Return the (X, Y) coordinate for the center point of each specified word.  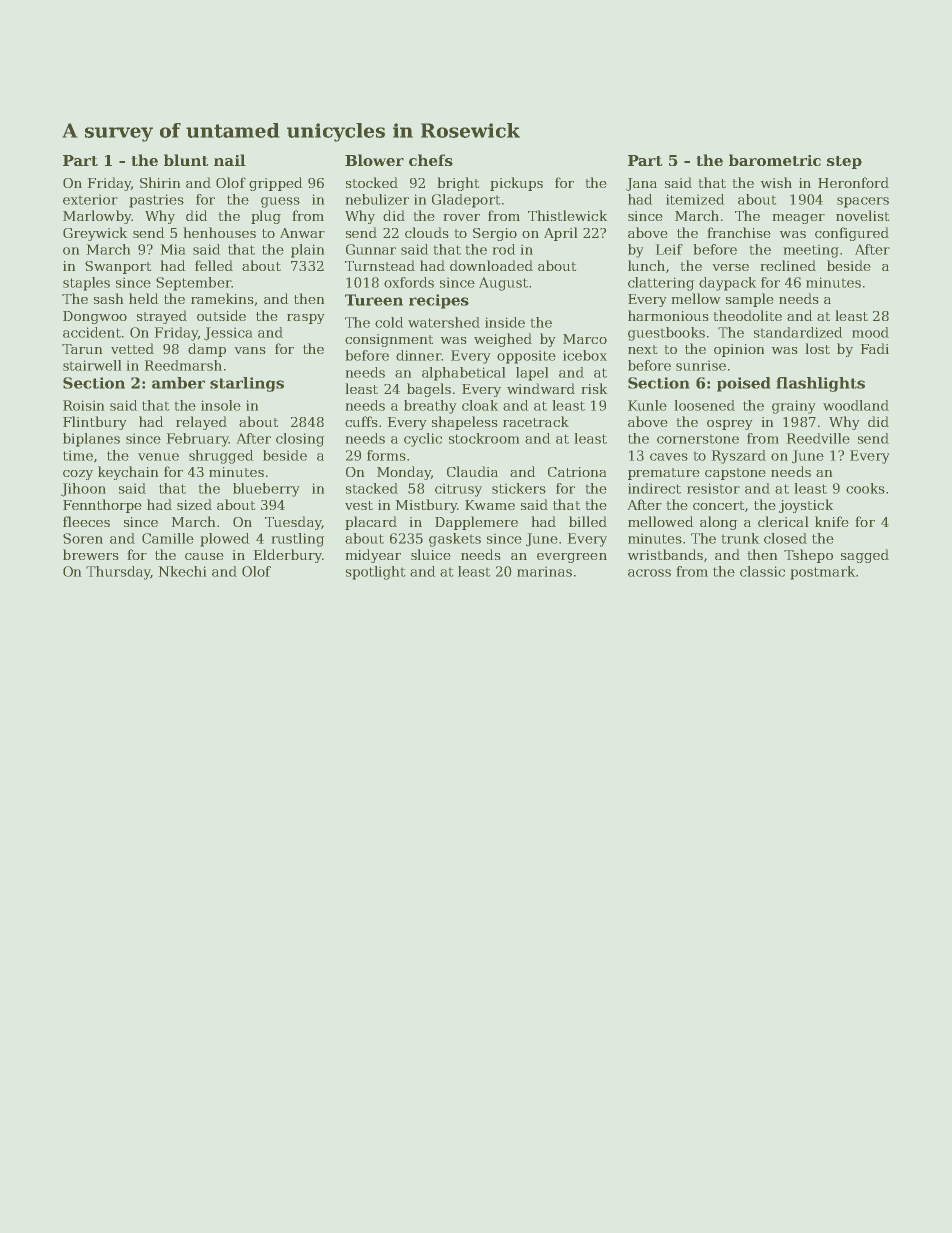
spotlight (375, 573)
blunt (186, 160)
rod (504, 249)
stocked (372, 182)
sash (108, 298)
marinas (544, 572)
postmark (823, 573)
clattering (661, 284)
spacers (863, 202)
